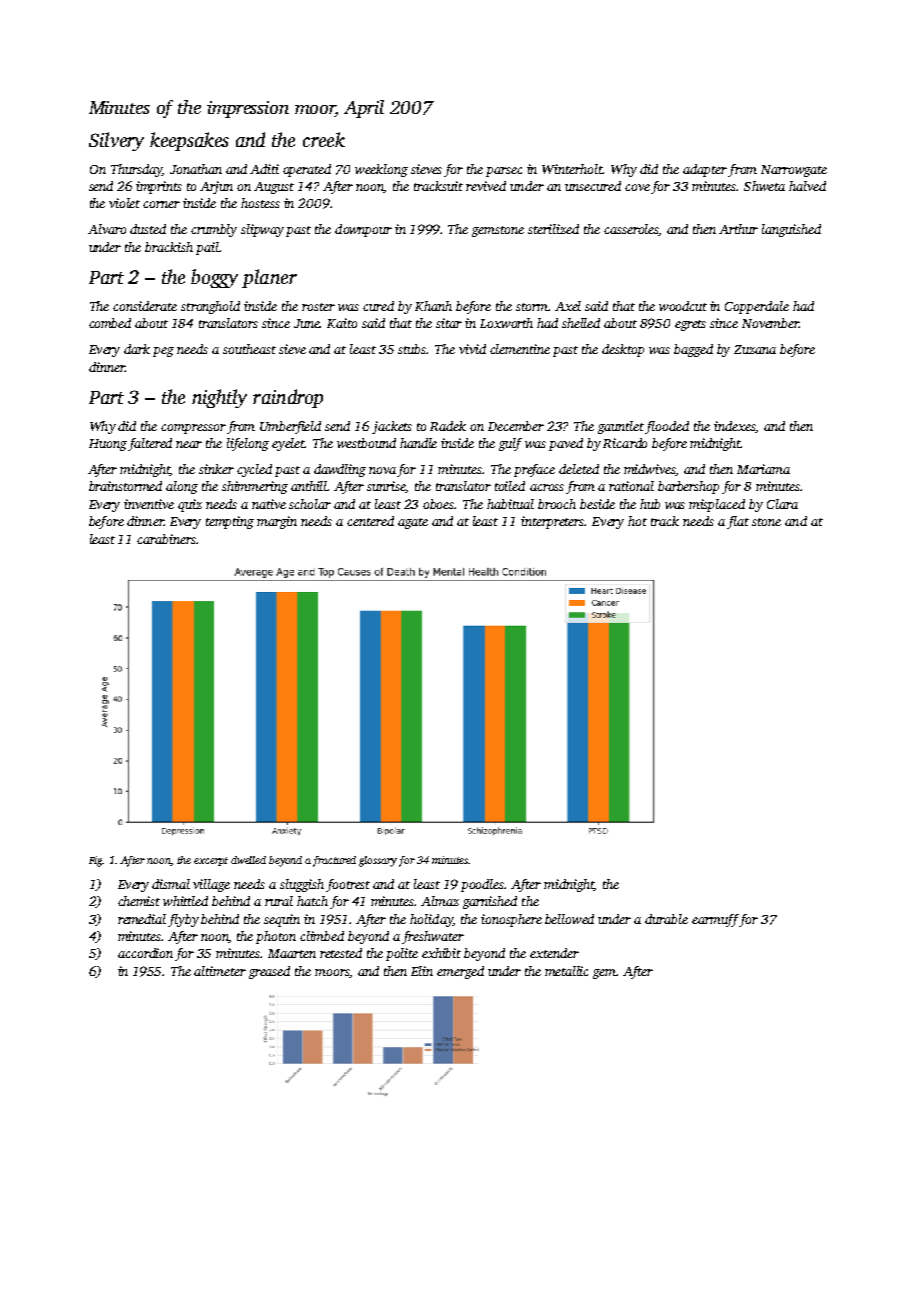 The image size is (924, 1308). What do you see at coordinates (553, 522) in the screenshot?
I see `interpreters` at bounding box center [553, 522].
